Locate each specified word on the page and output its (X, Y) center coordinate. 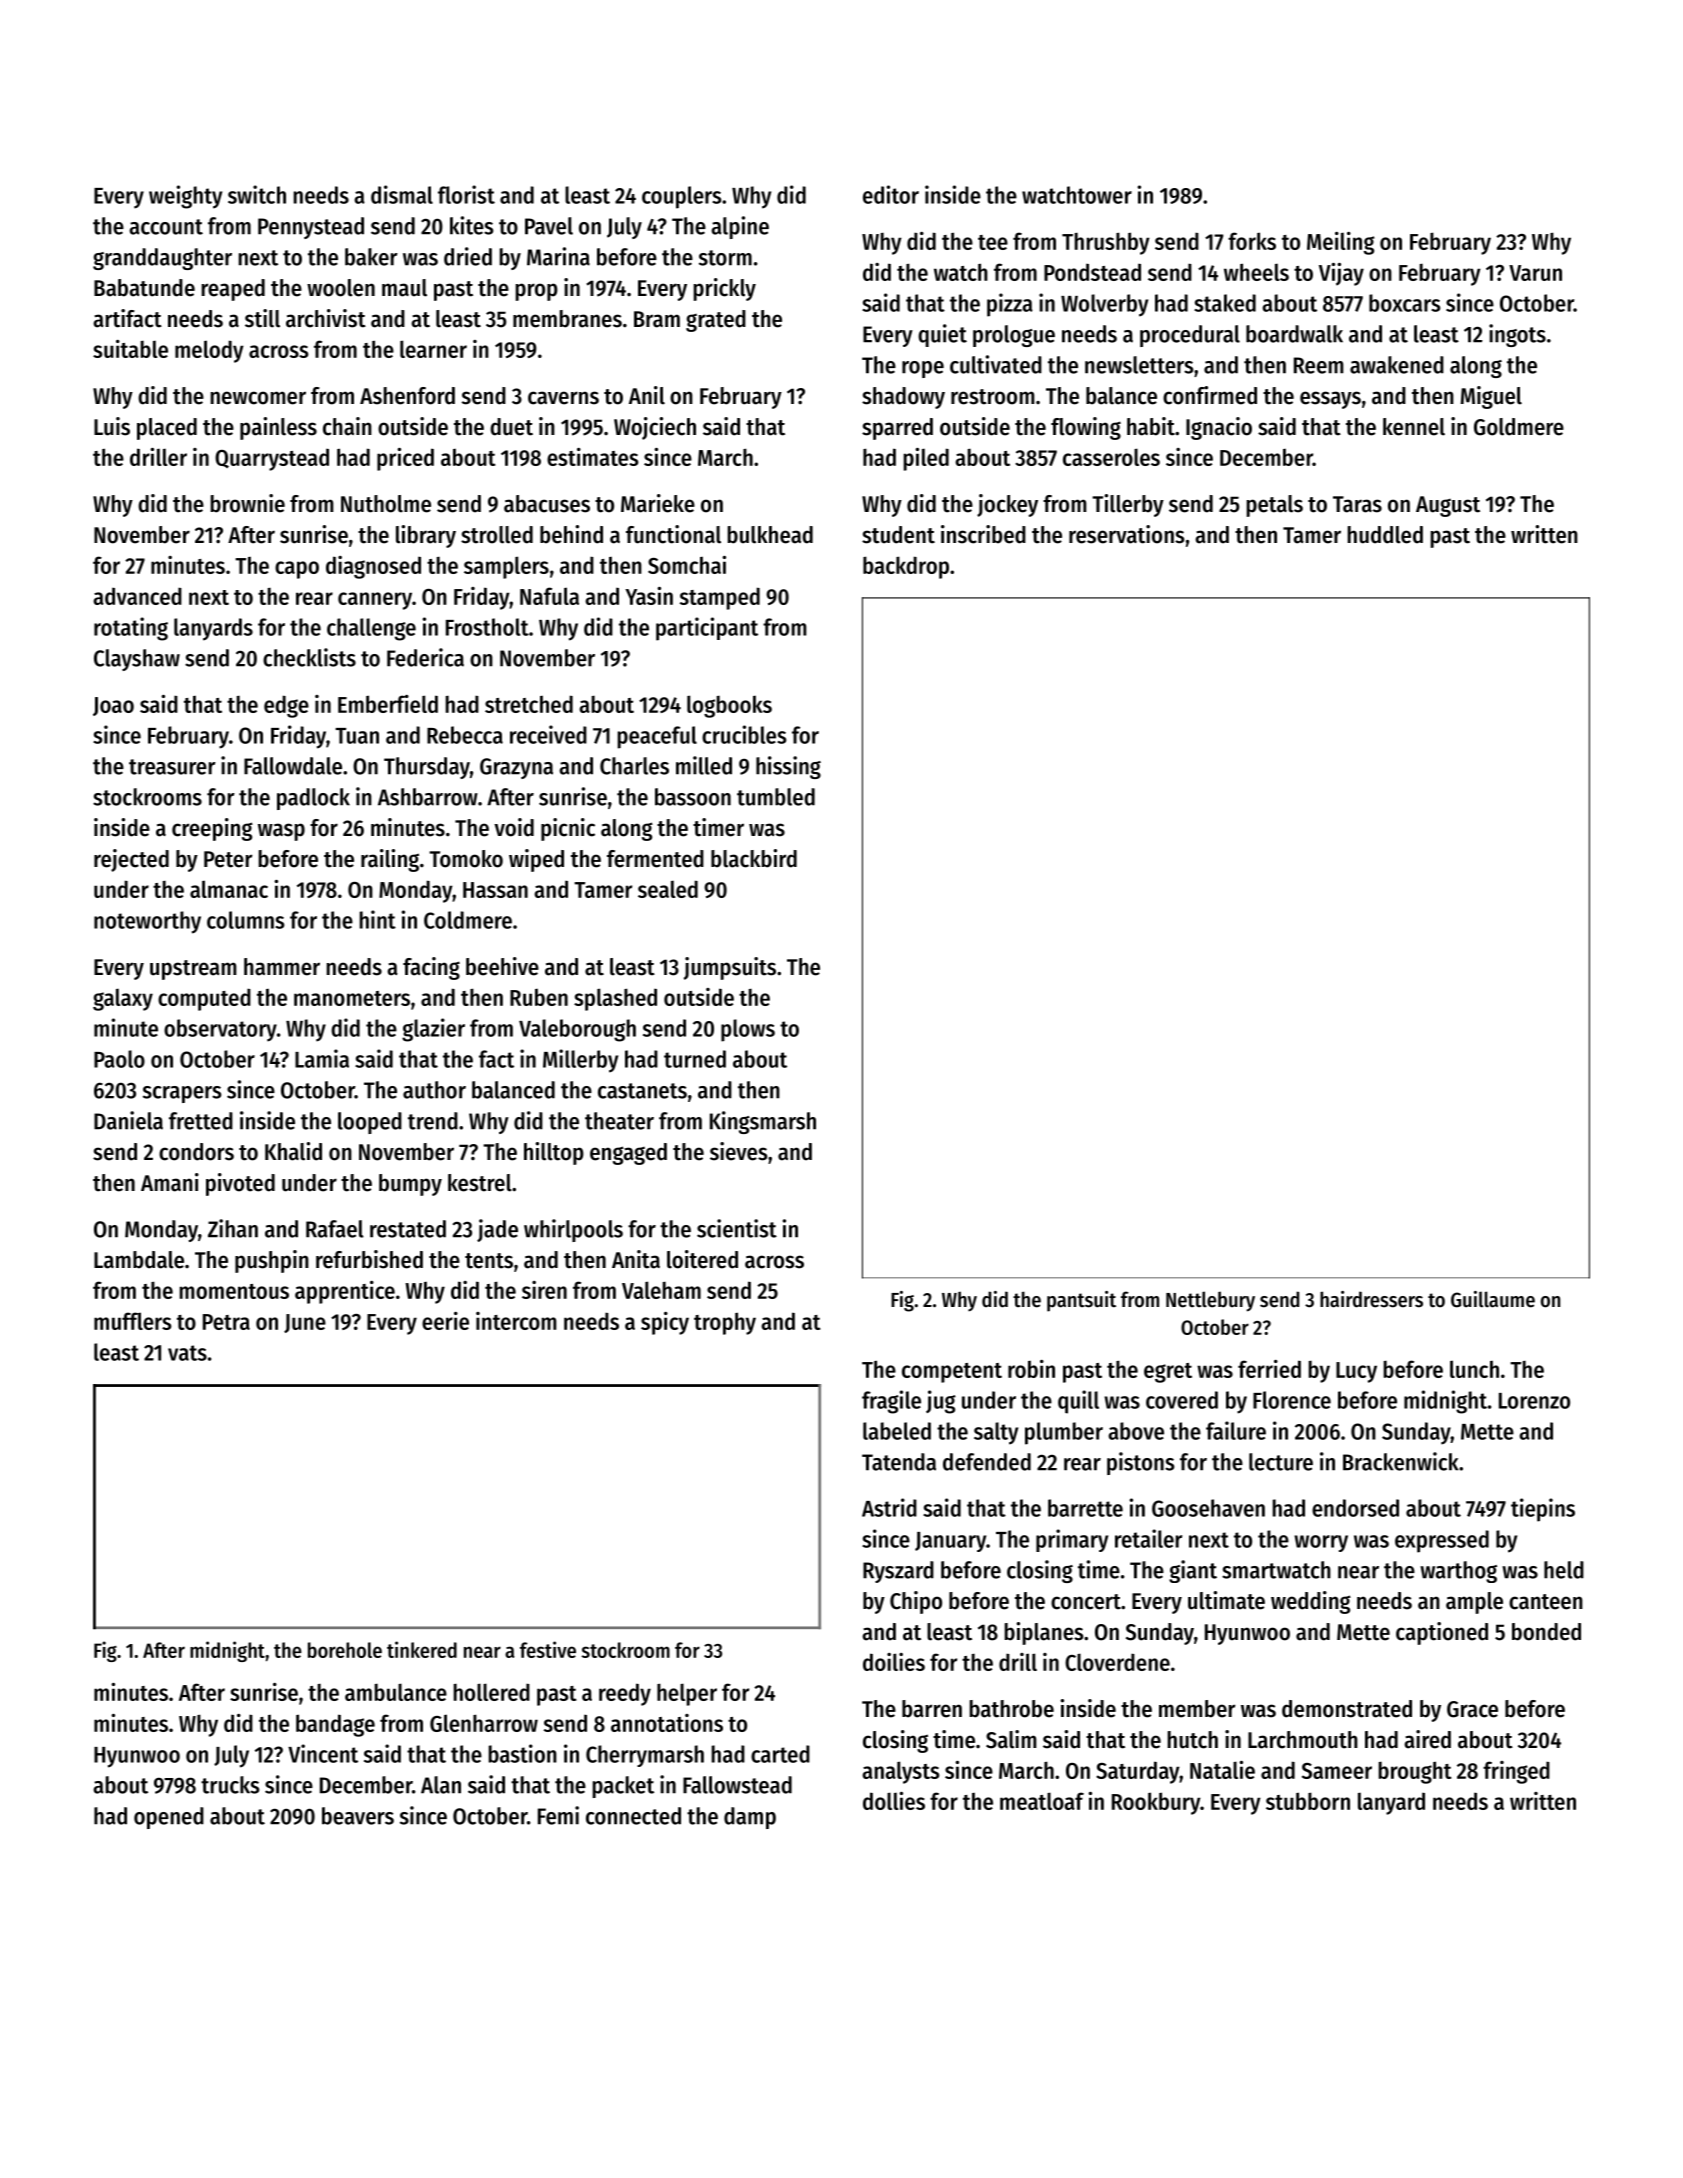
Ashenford (407, 396)
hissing (788, 767)
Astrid (889, 1507)
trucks (230, 1785)
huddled (1385, 535)
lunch (1474, 1369)
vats (187, 1353)
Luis (112, 426)
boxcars (1404, 303)
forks (1252, 241)
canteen (1546, 1602)
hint (377, 919)
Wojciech (655, 428)
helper (687, 1694)
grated (716, 321)
